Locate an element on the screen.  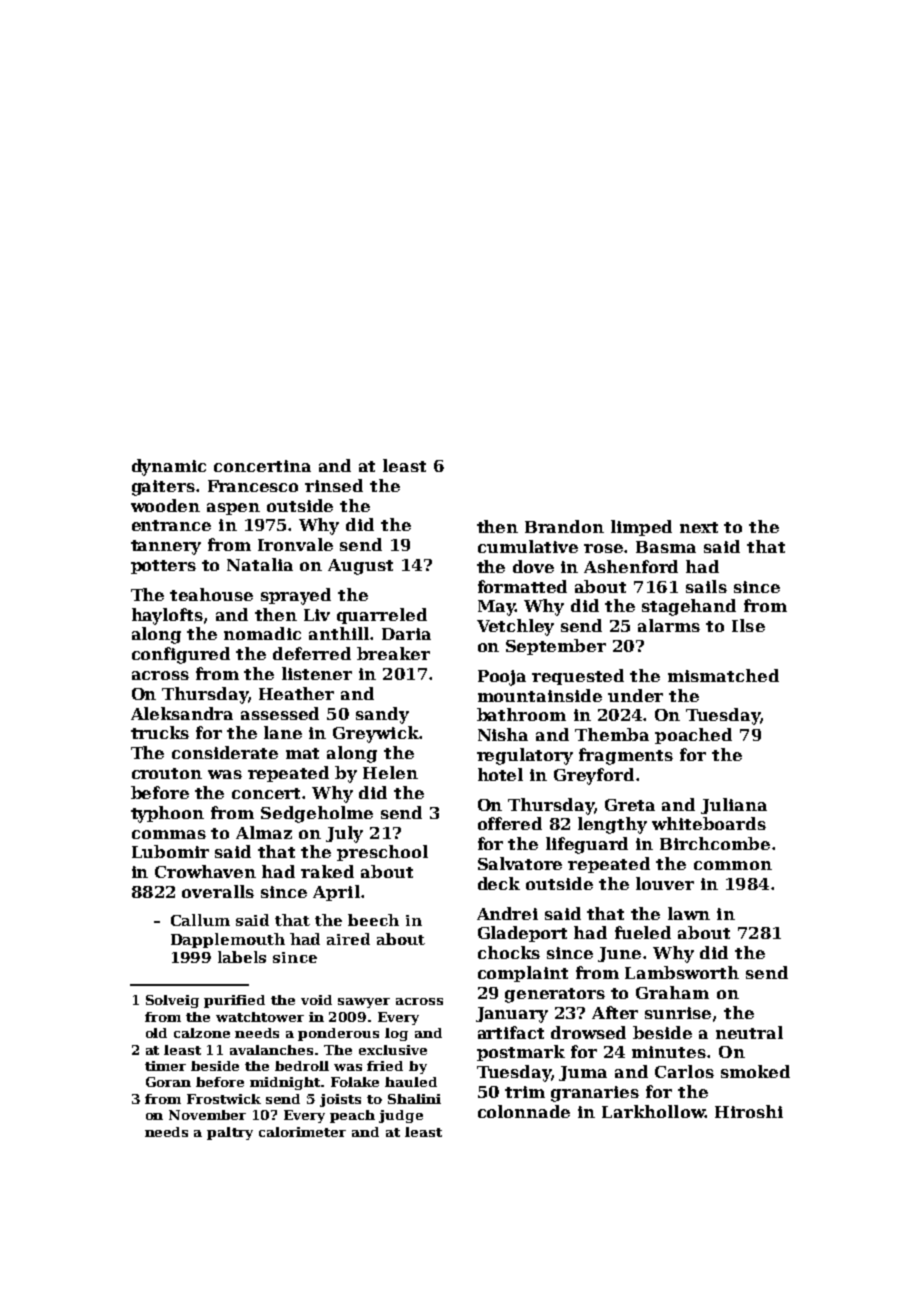
sandy is located at coordinates (382, 715).
